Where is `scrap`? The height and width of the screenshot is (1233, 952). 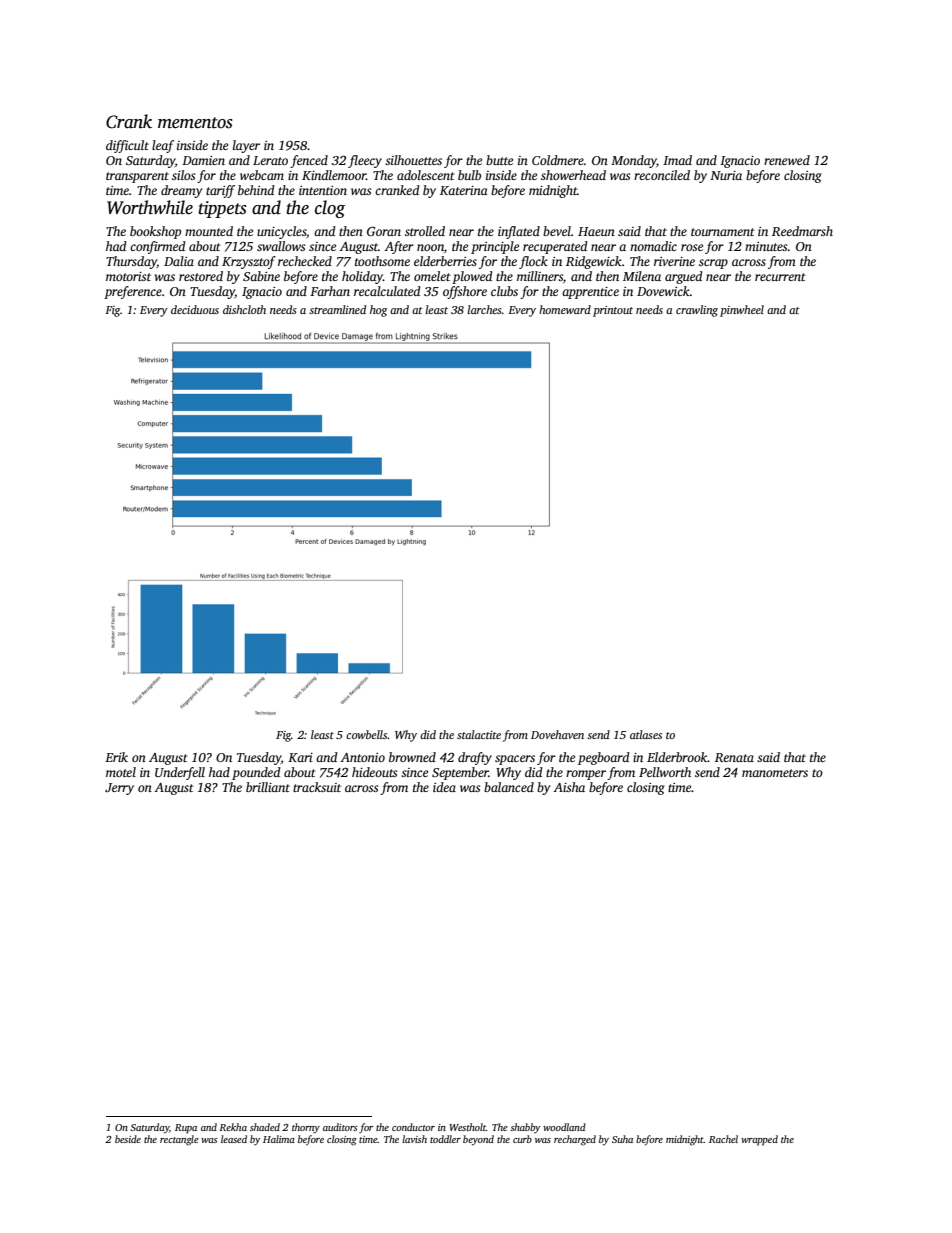
scrap is located at coordinates (713, 264).
